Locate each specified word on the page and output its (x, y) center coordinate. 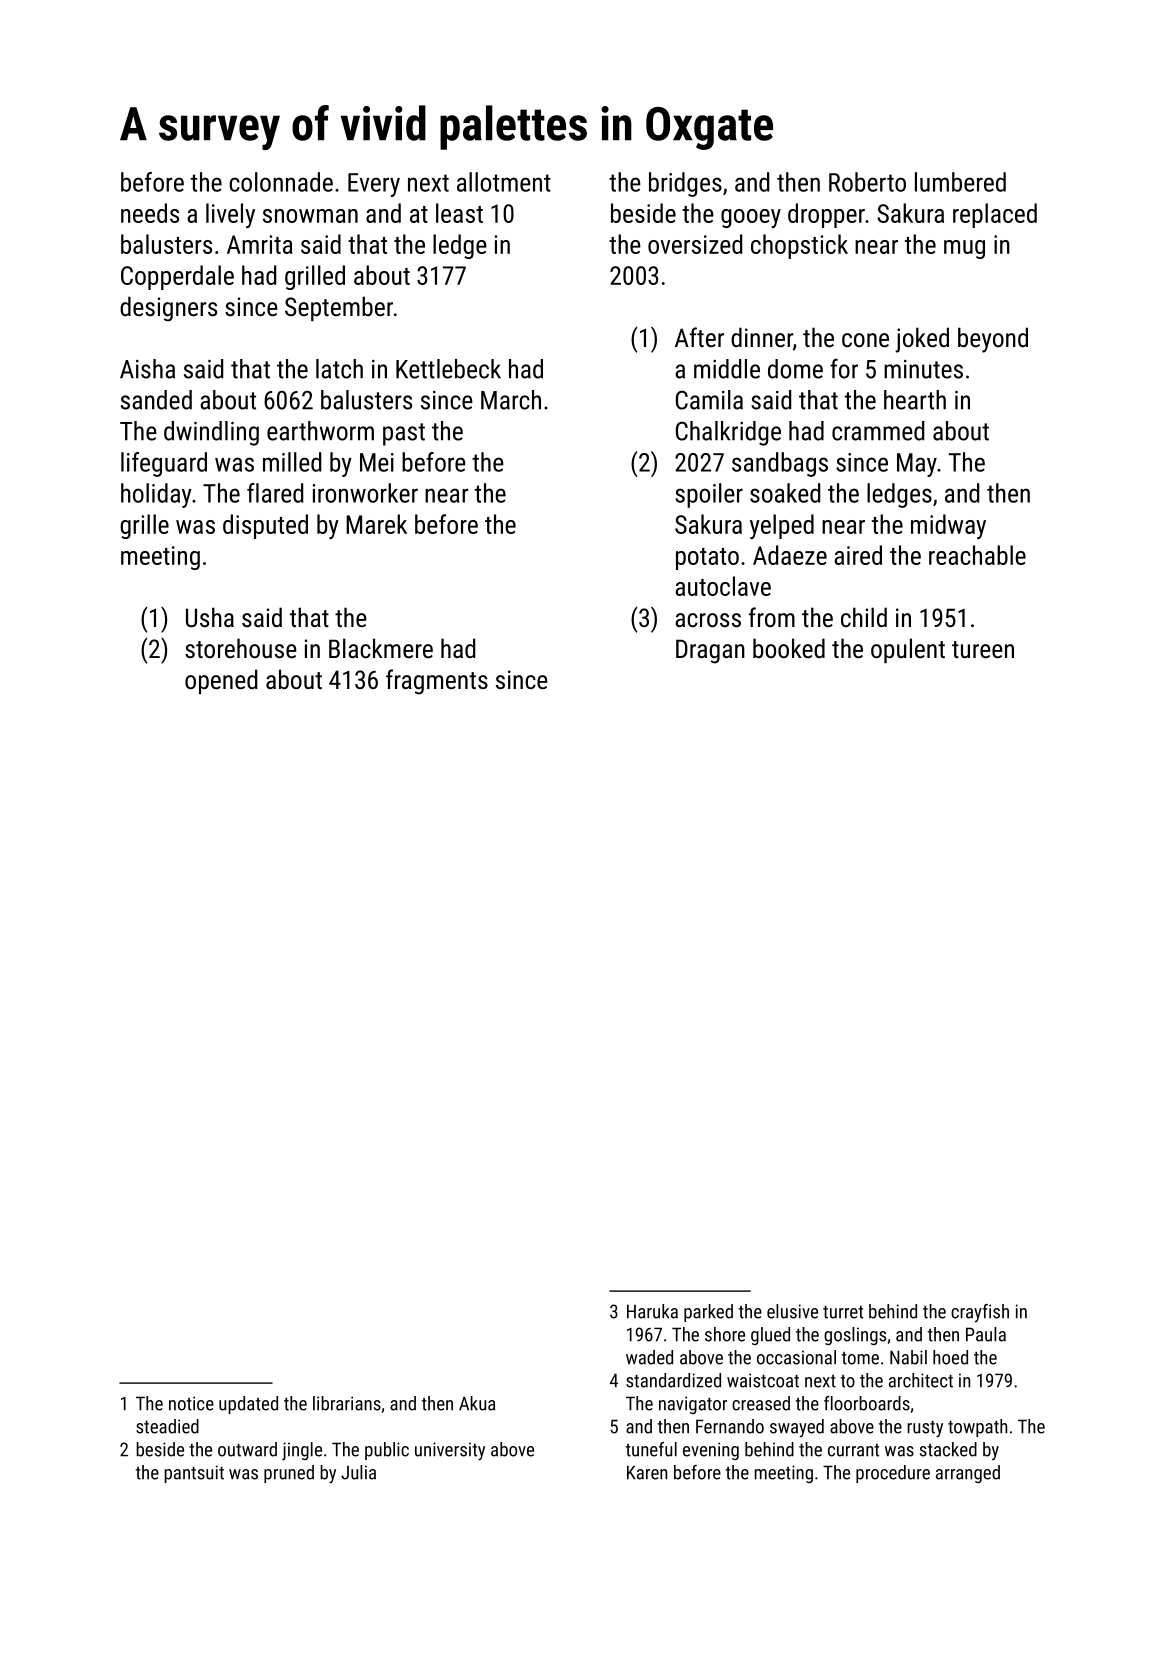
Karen (647, 1472)
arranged (968, 1474)
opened (221, 681)
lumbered (960, 182)
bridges (685, 184)
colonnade (281, 182)
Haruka (652, 1311)
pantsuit (194, 1474)
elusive (792, 1311)
